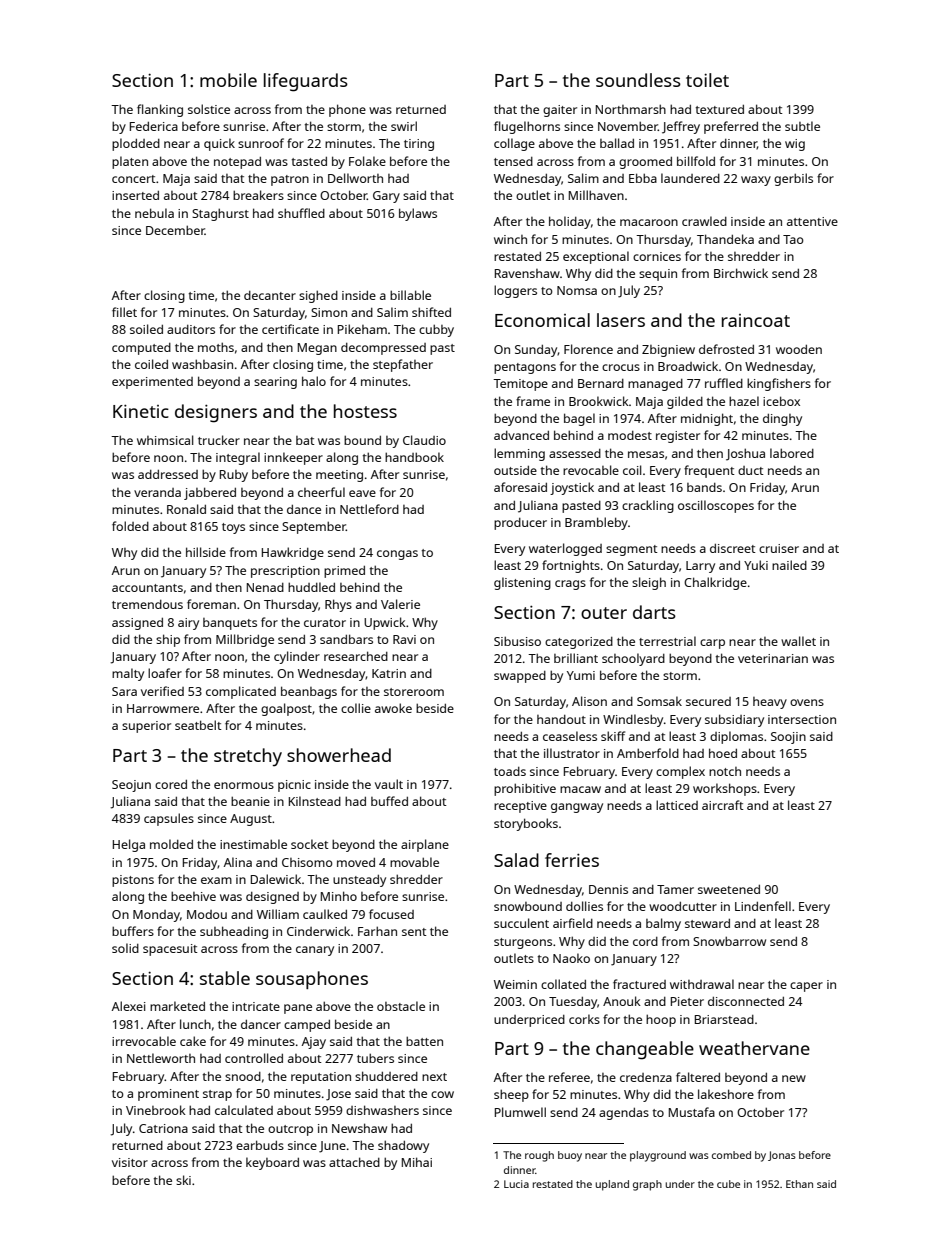 The image size is (952, 1233). What do you see at coordinates (177, 1006) in the screenshot?
I see `marketed` at bounding box center [177, 1006].
